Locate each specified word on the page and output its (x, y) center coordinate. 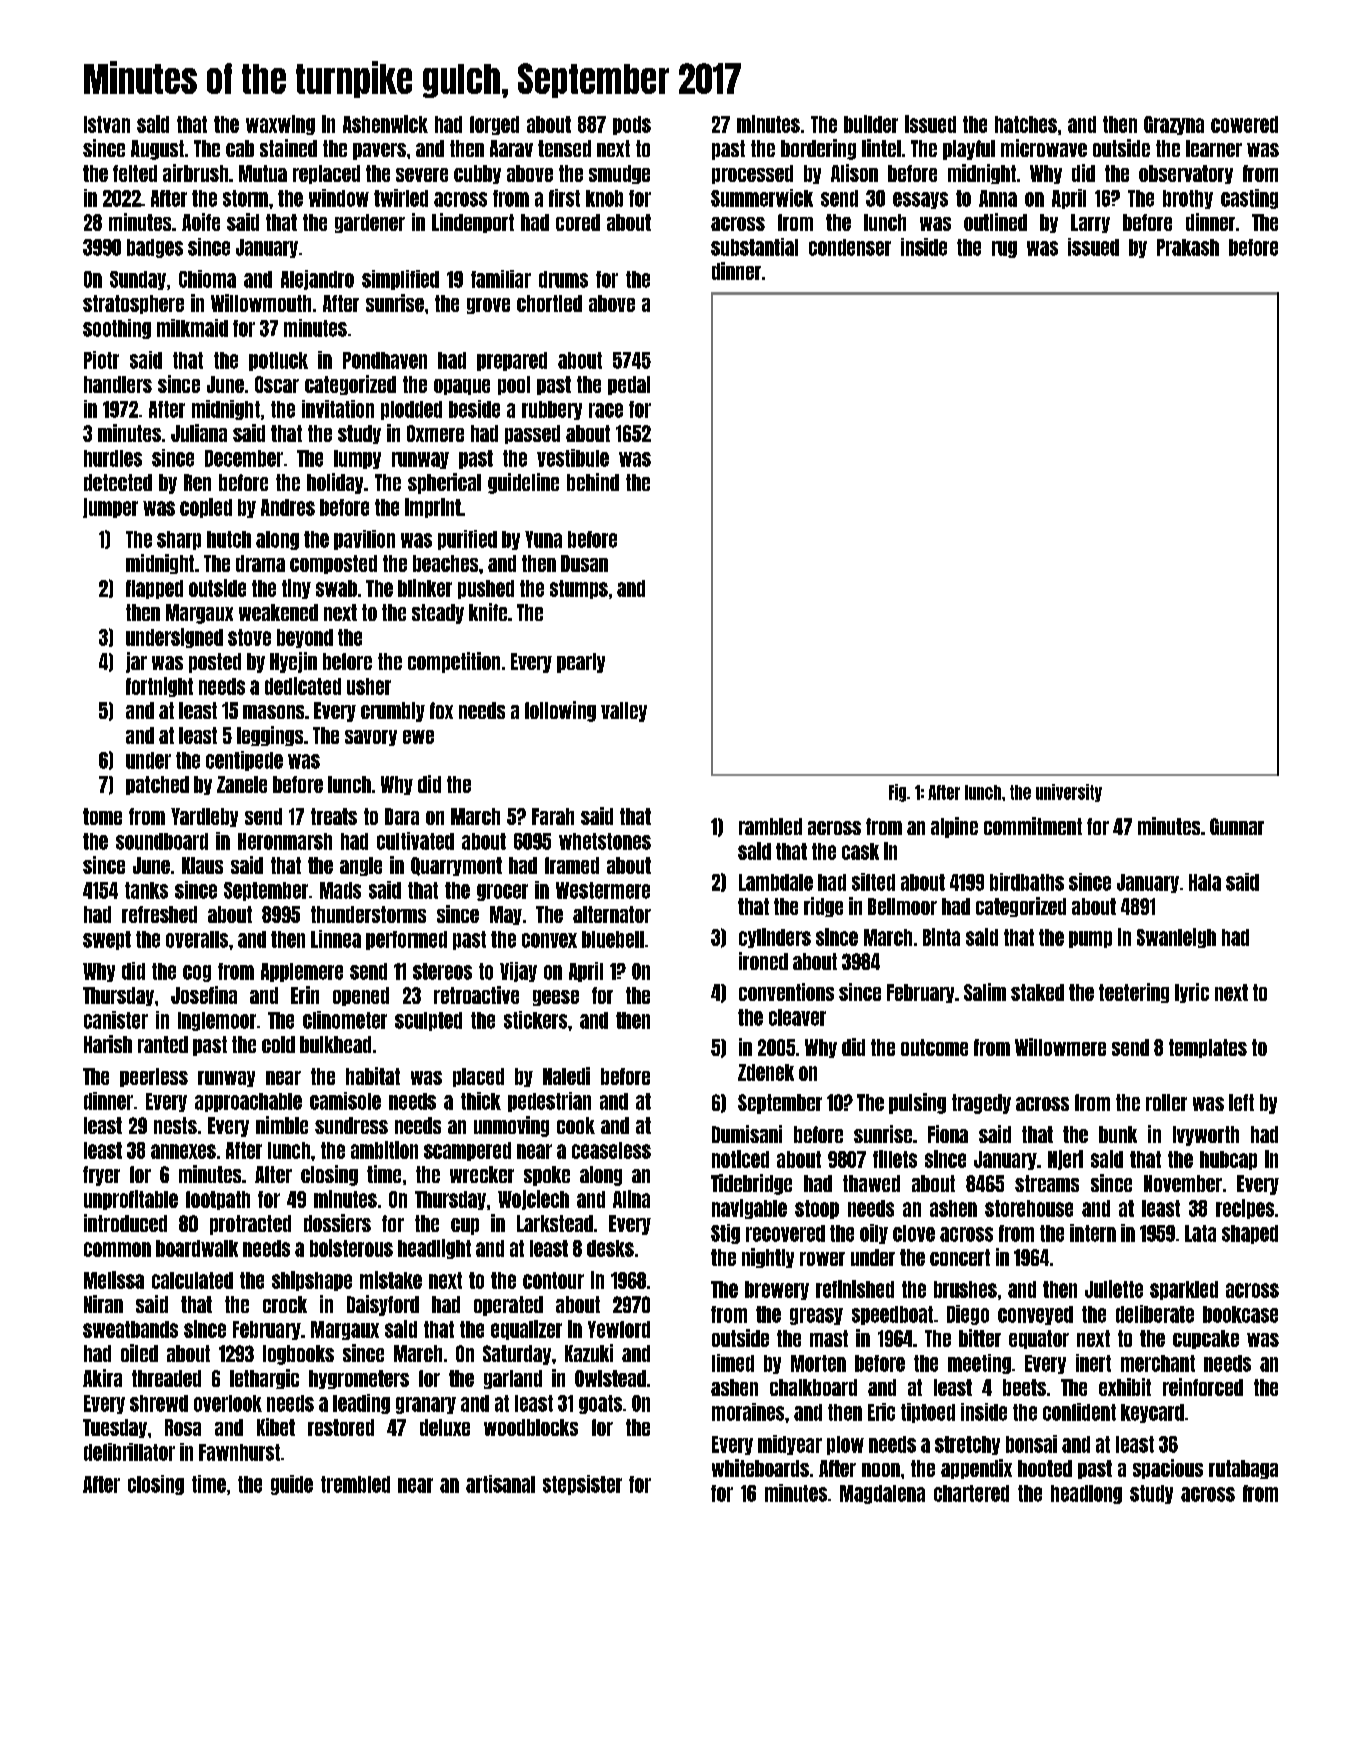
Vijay (518, 972)
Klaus (202, 865)
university (1069, 793)
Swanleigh (1176, 938)
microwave (1044, 148)
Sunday (138, 280)
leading (361, 1404)
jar (136, 662)
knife (488, 612)
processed (752, 174)
